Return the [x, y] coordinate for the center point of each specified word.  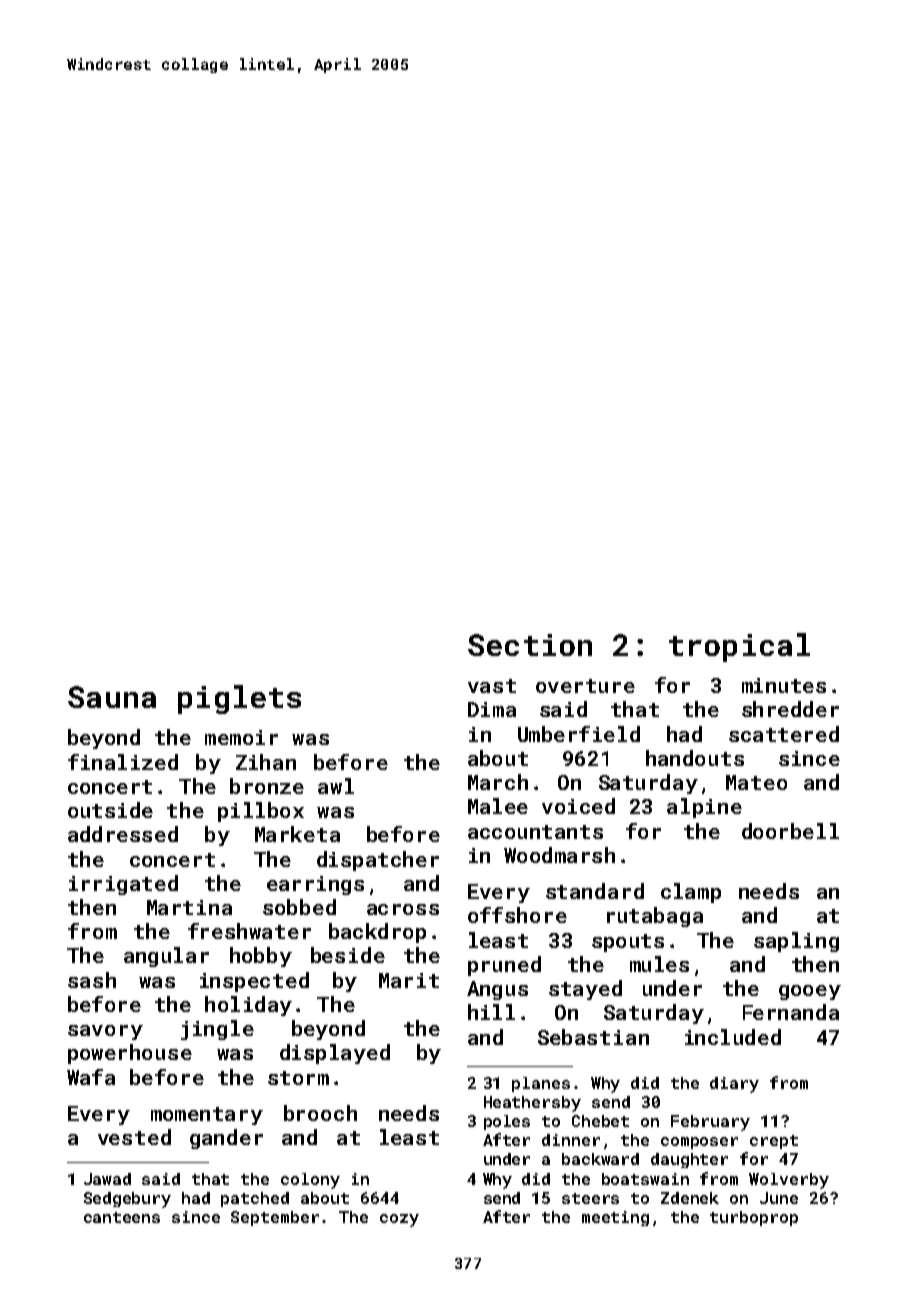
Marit [409, 980]
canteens [122, 1217]
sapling [796, 942]
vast [492, 686]
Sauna [112, 697]
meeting [615, 1218]
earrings [315, 885]
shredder [790, 709]
